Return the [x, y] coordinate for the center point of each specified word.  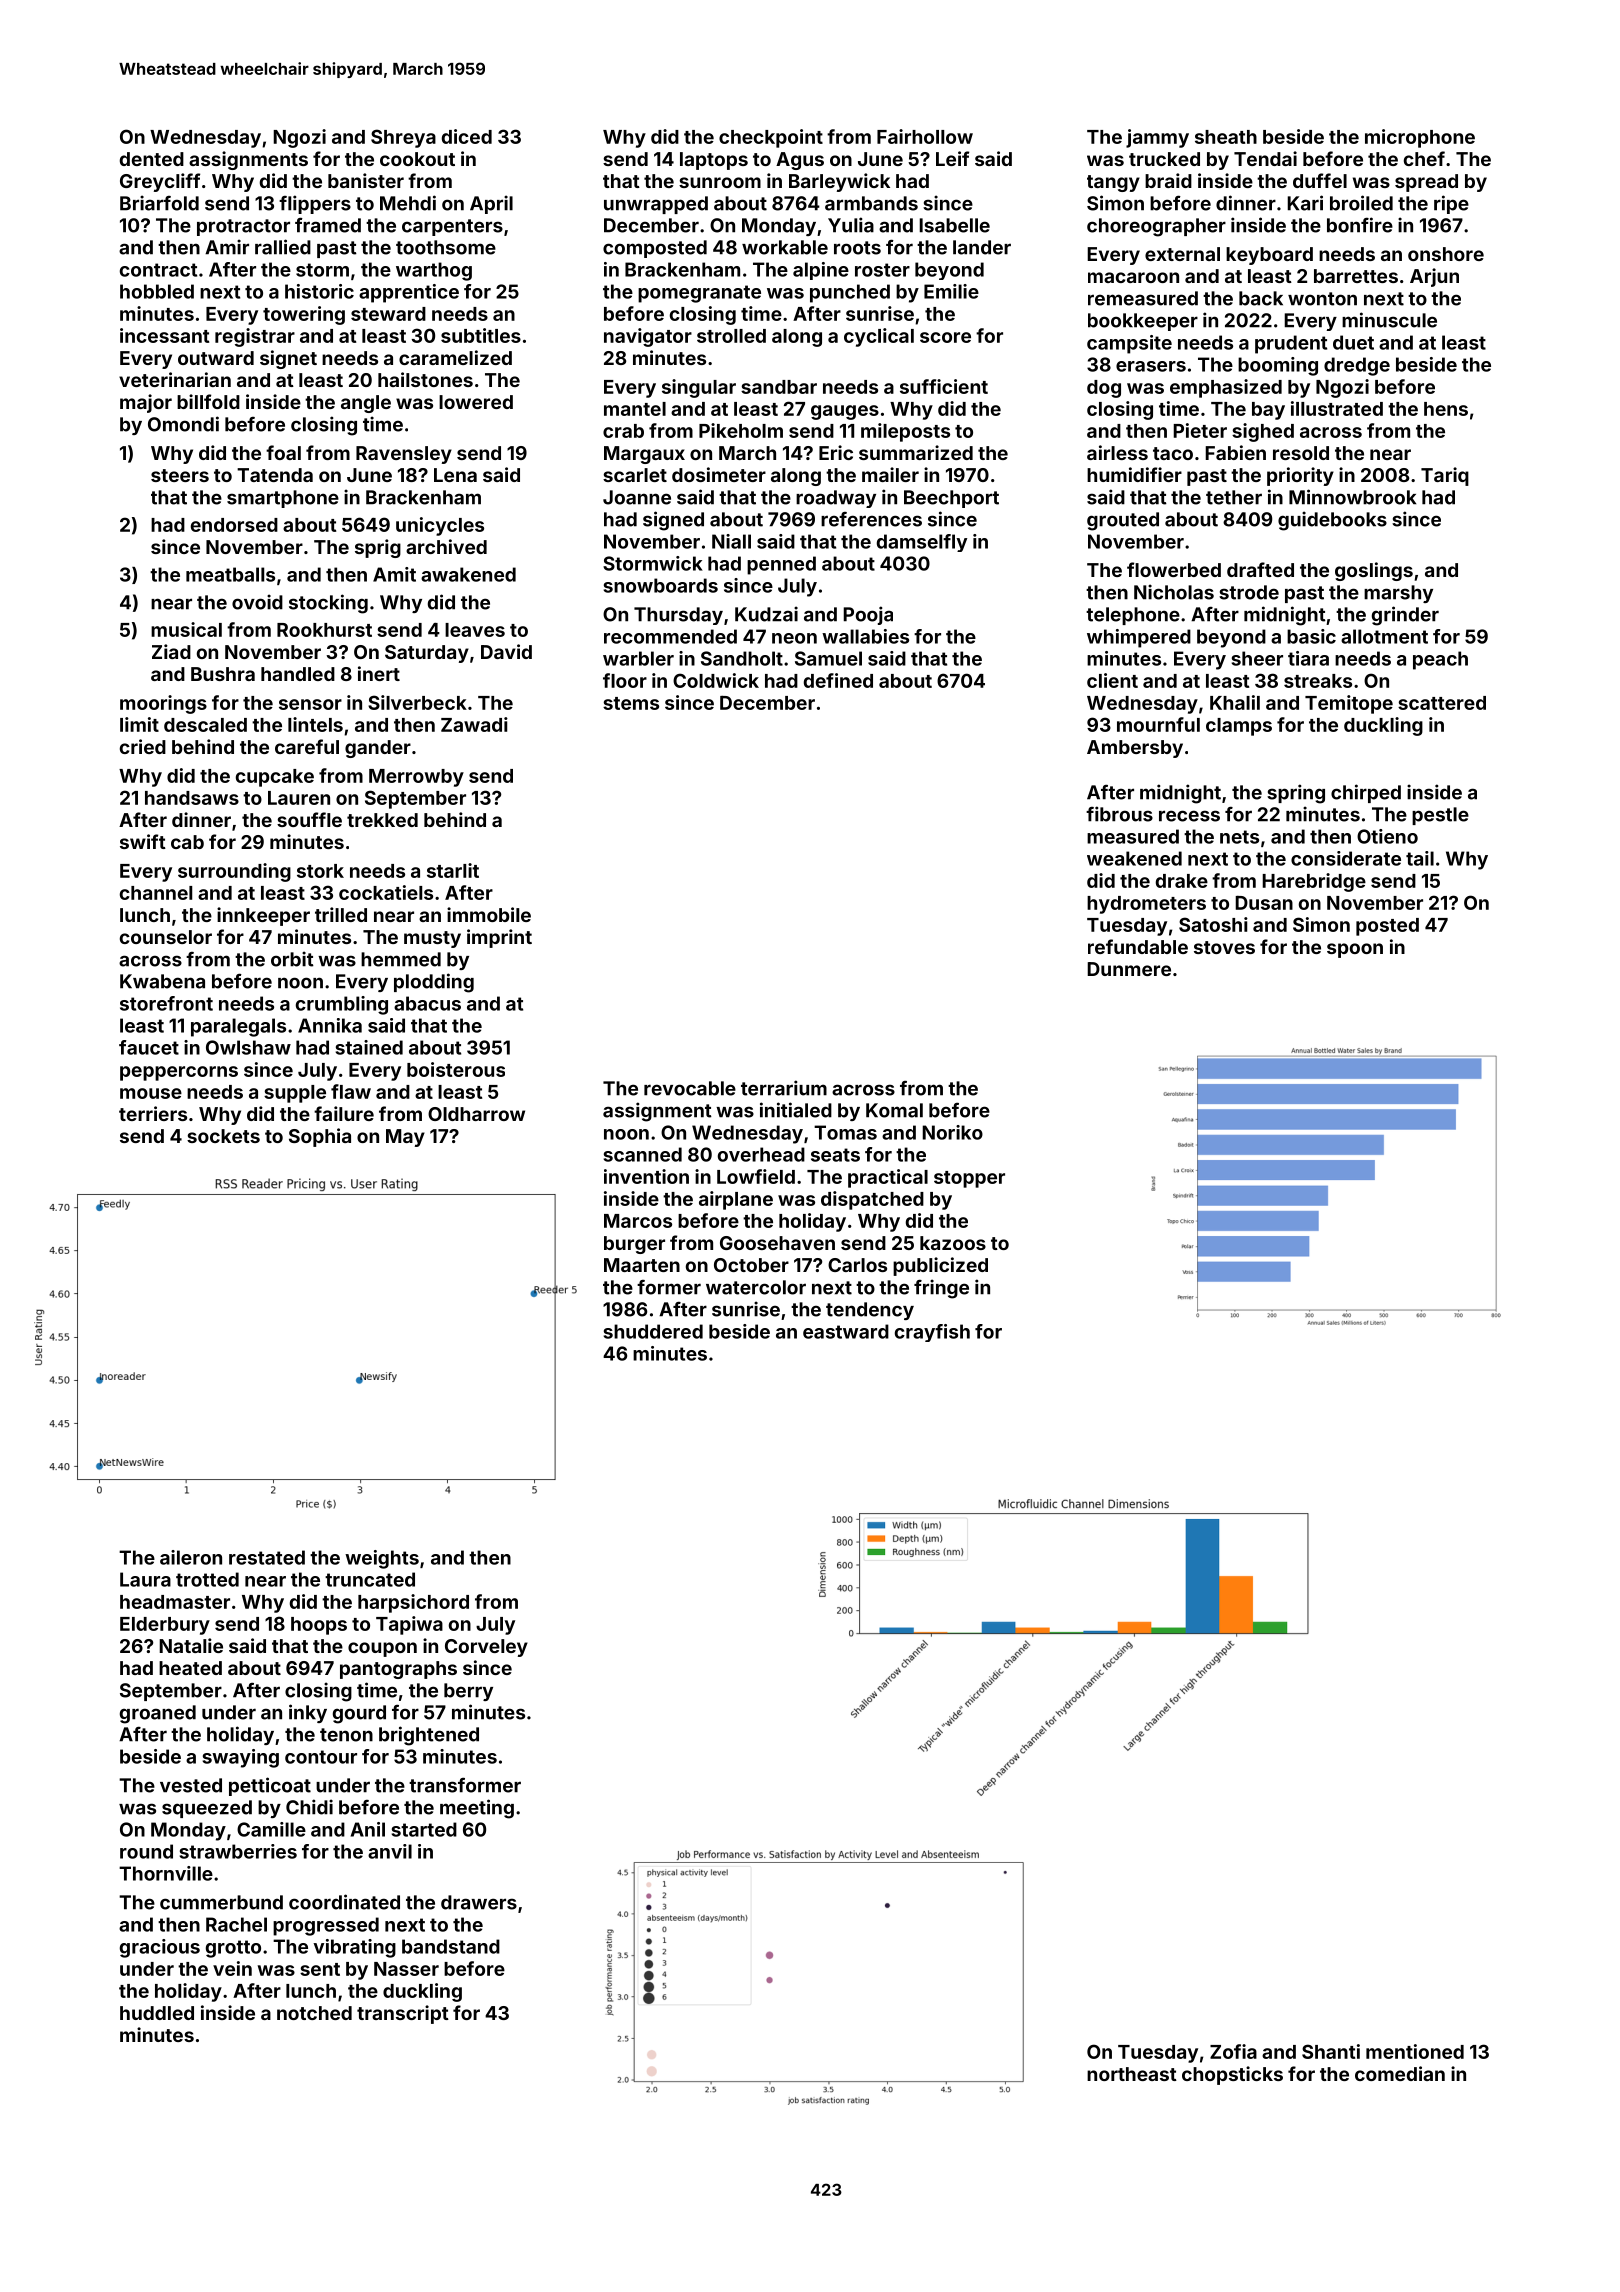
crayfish [932, 1333]
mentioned [1415, 2051]
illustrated [1337, 408]
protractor [243, 227]
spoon [1355, 950]
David [506, 651]
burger [634, 1245]
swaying [241, 1758]
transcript [403, 2014]
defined [838, 680]
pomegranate [699, 294]
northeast [1132, 2074]
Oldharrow [476, 1114]
